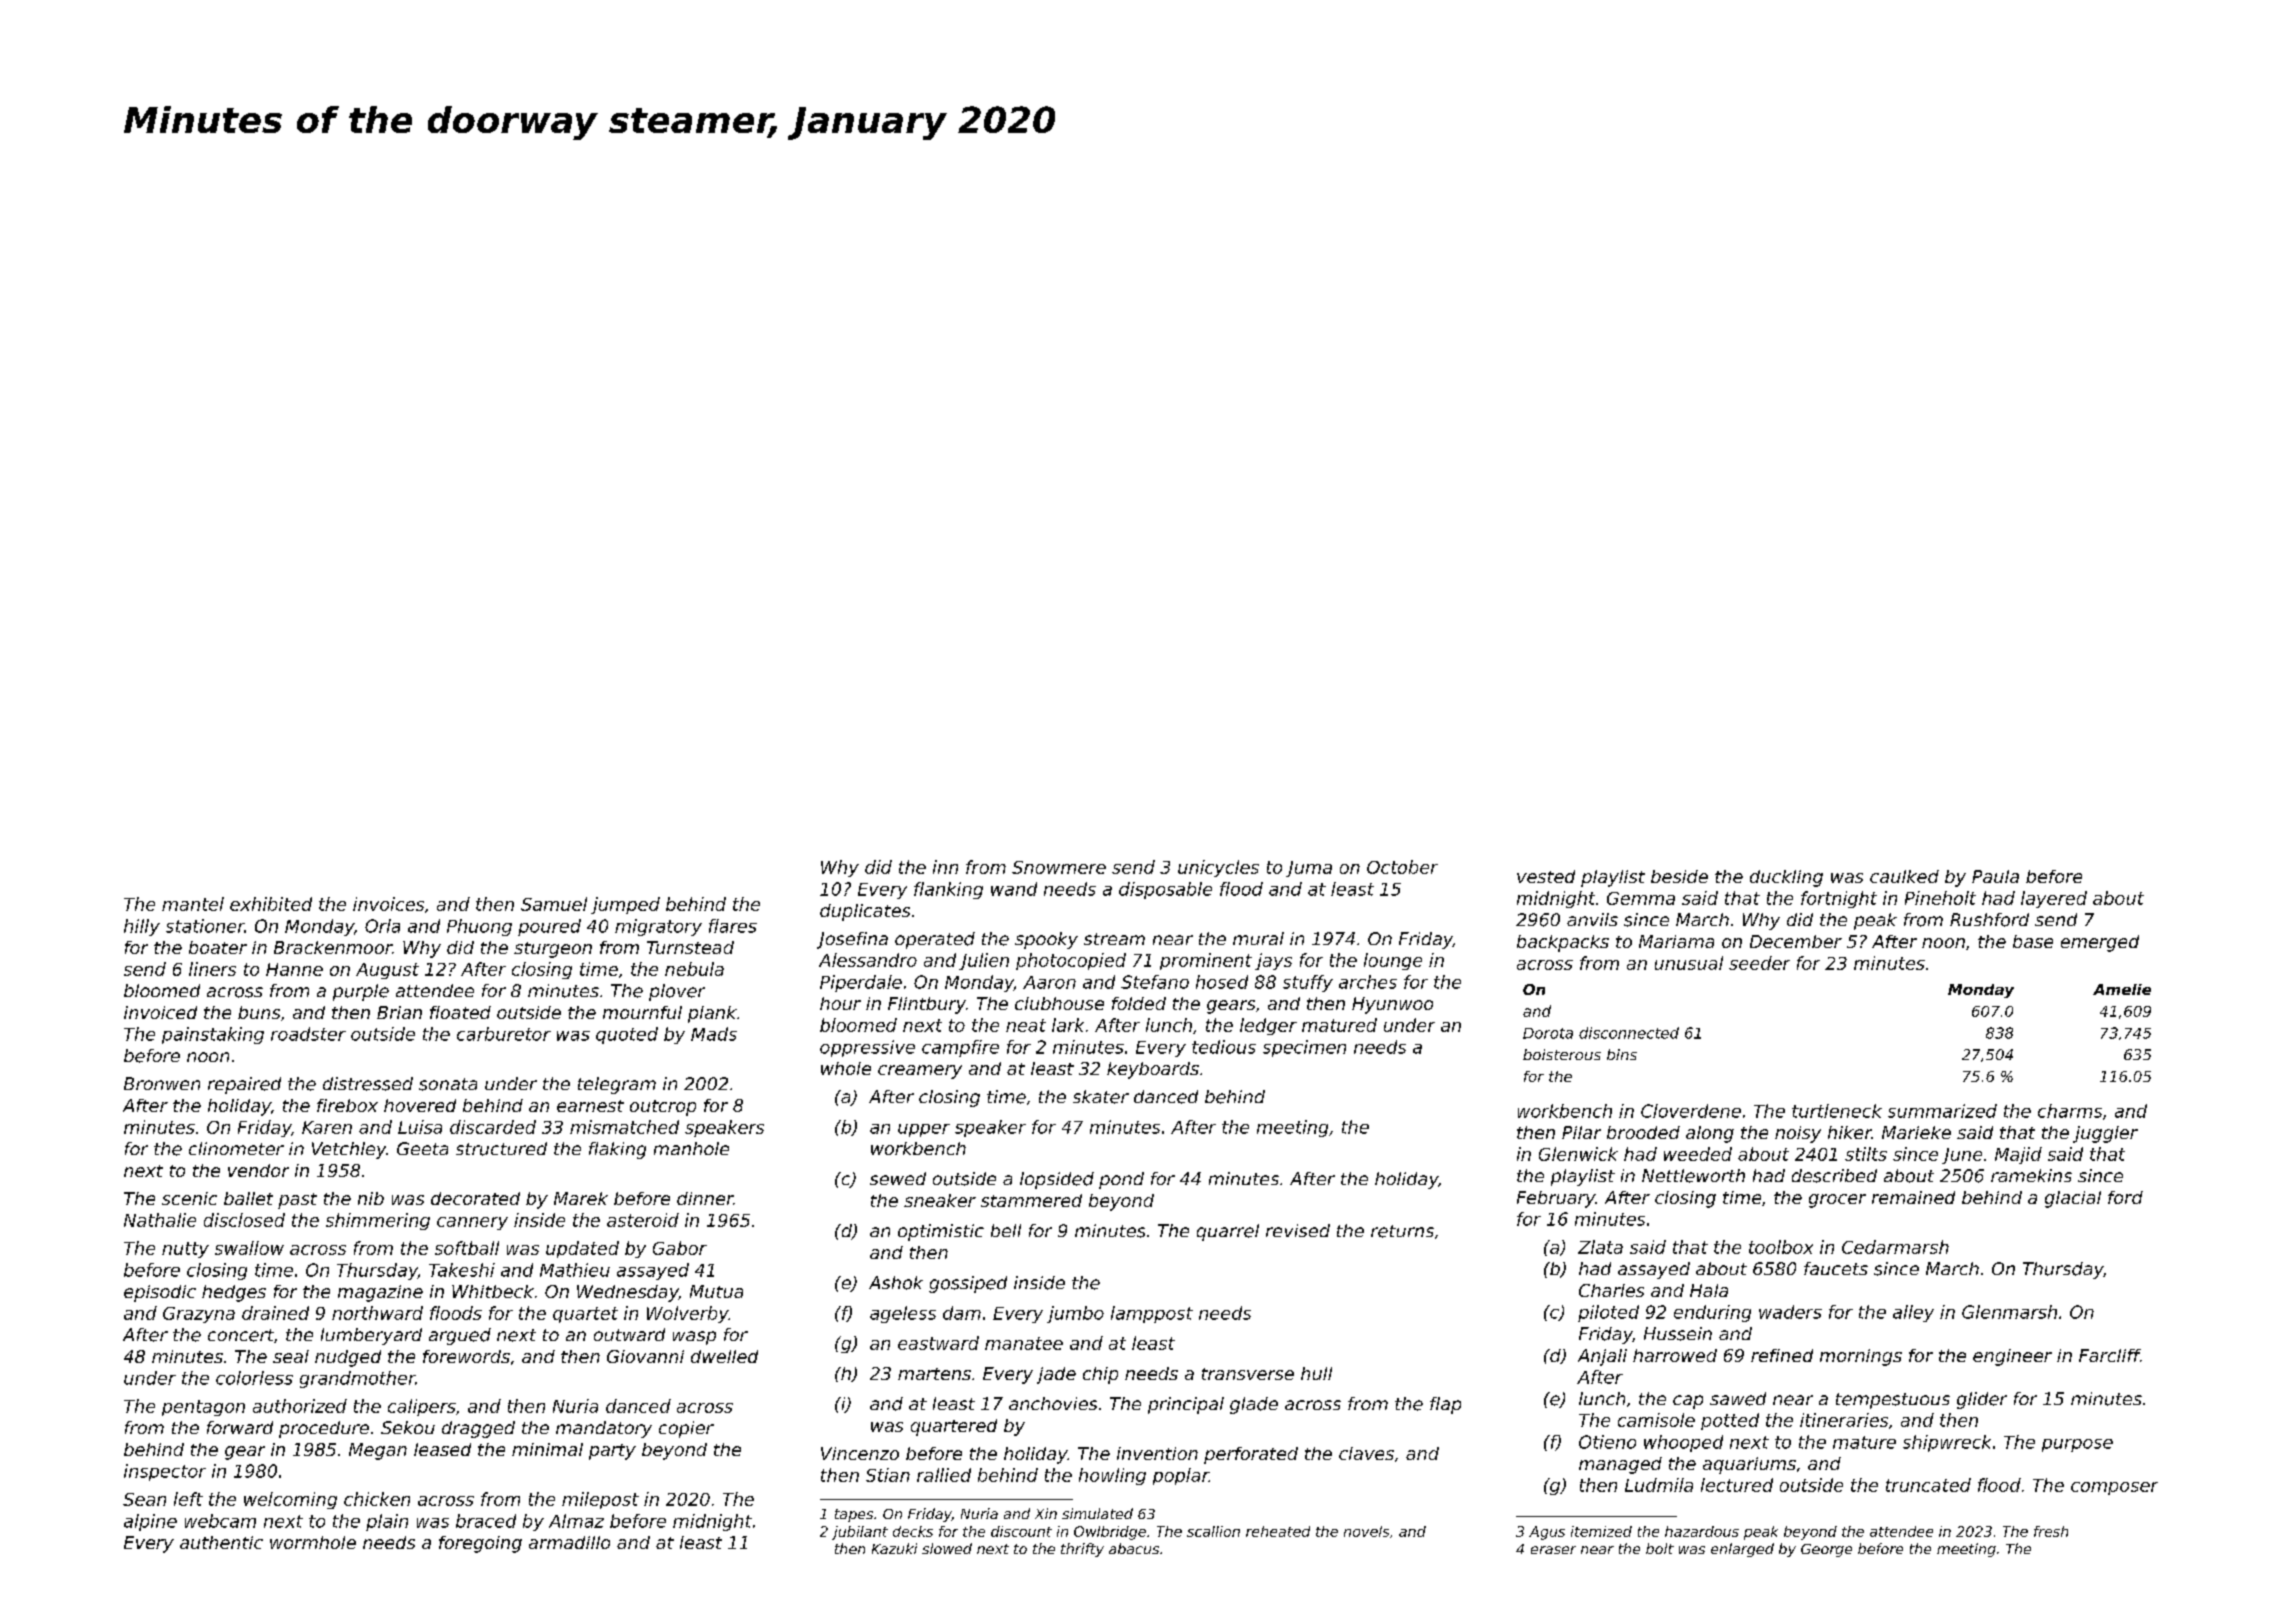  What do you see at coordinates (1402, 867) in the page?
I see `October` at bounding box center [1402, 867].
